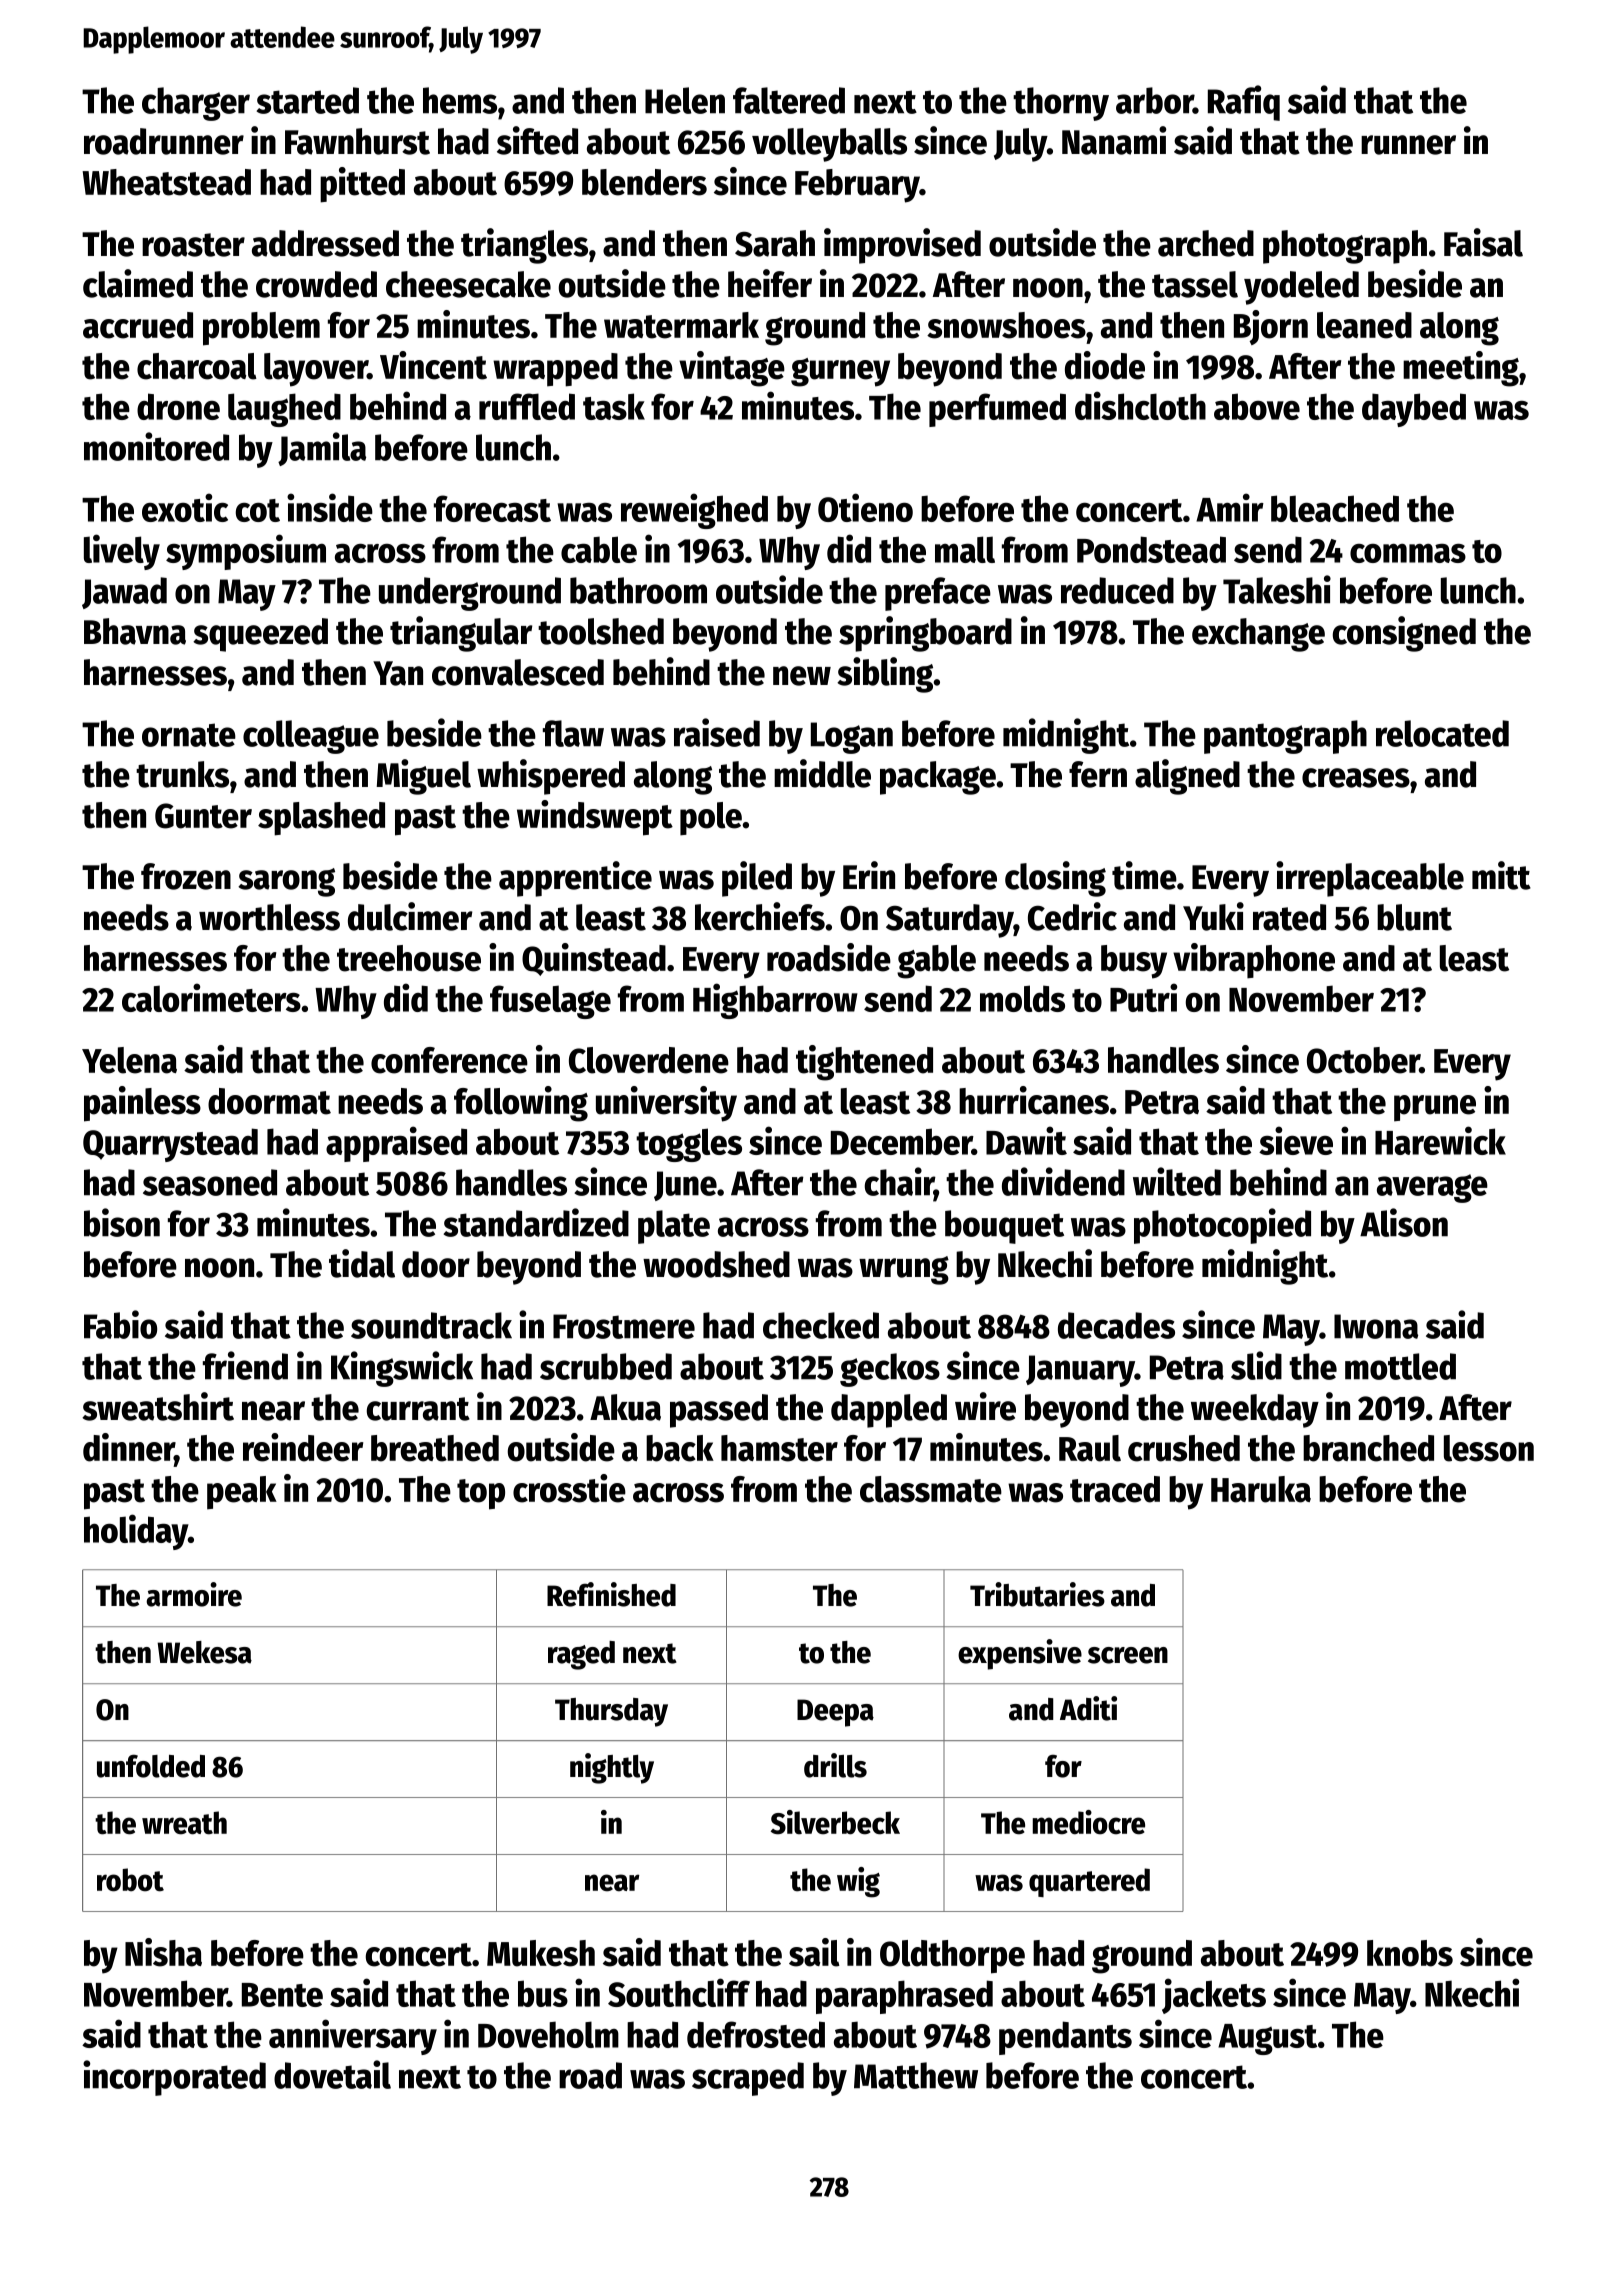 The width and height of the image is (1620, 2292). Describe the element at coordinates (899, 1183) in the image. I see `chair` at that location.
